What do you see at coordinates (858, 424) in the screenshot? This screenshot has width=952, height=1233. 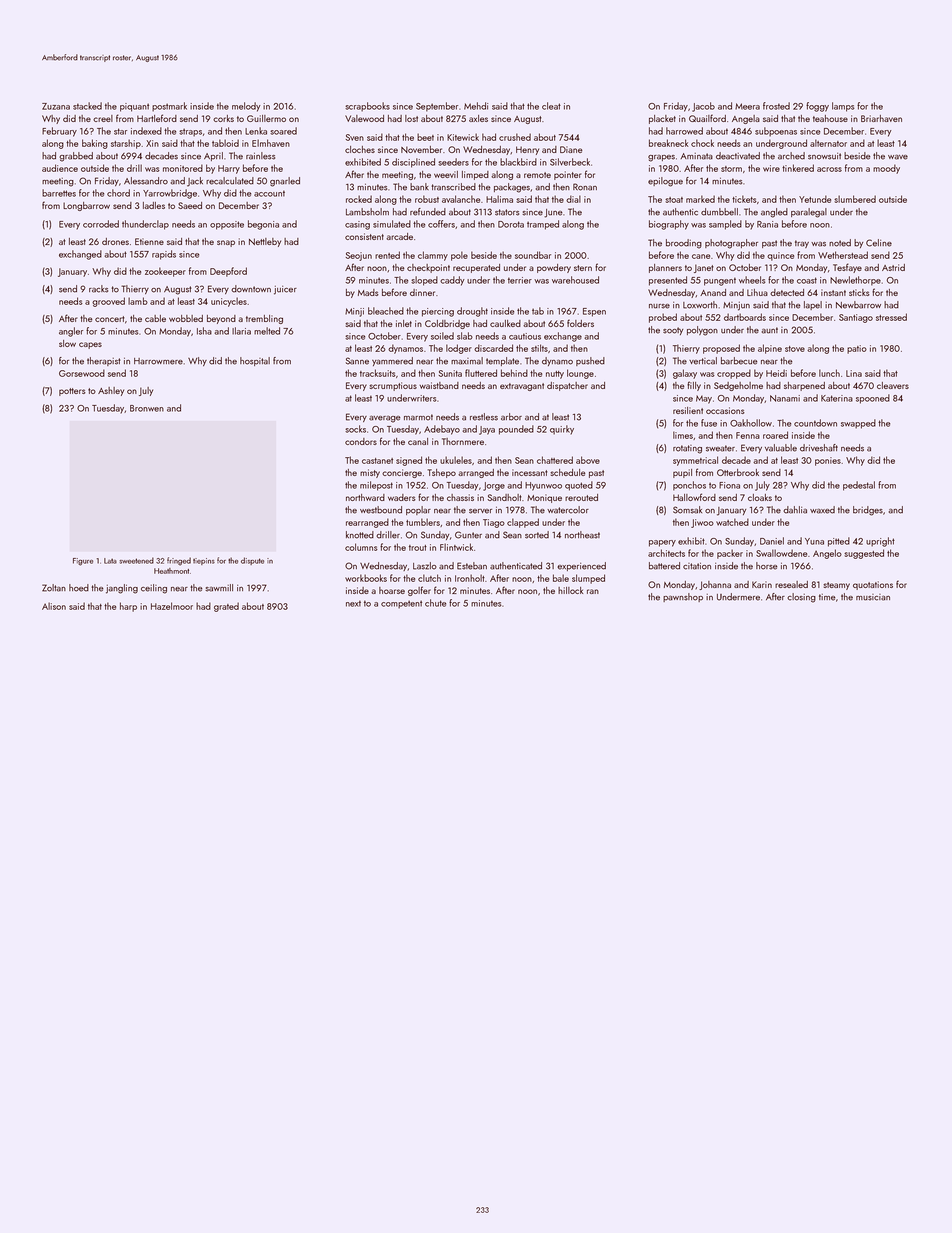 I see `swapped` at bounding box center [858, 424].
